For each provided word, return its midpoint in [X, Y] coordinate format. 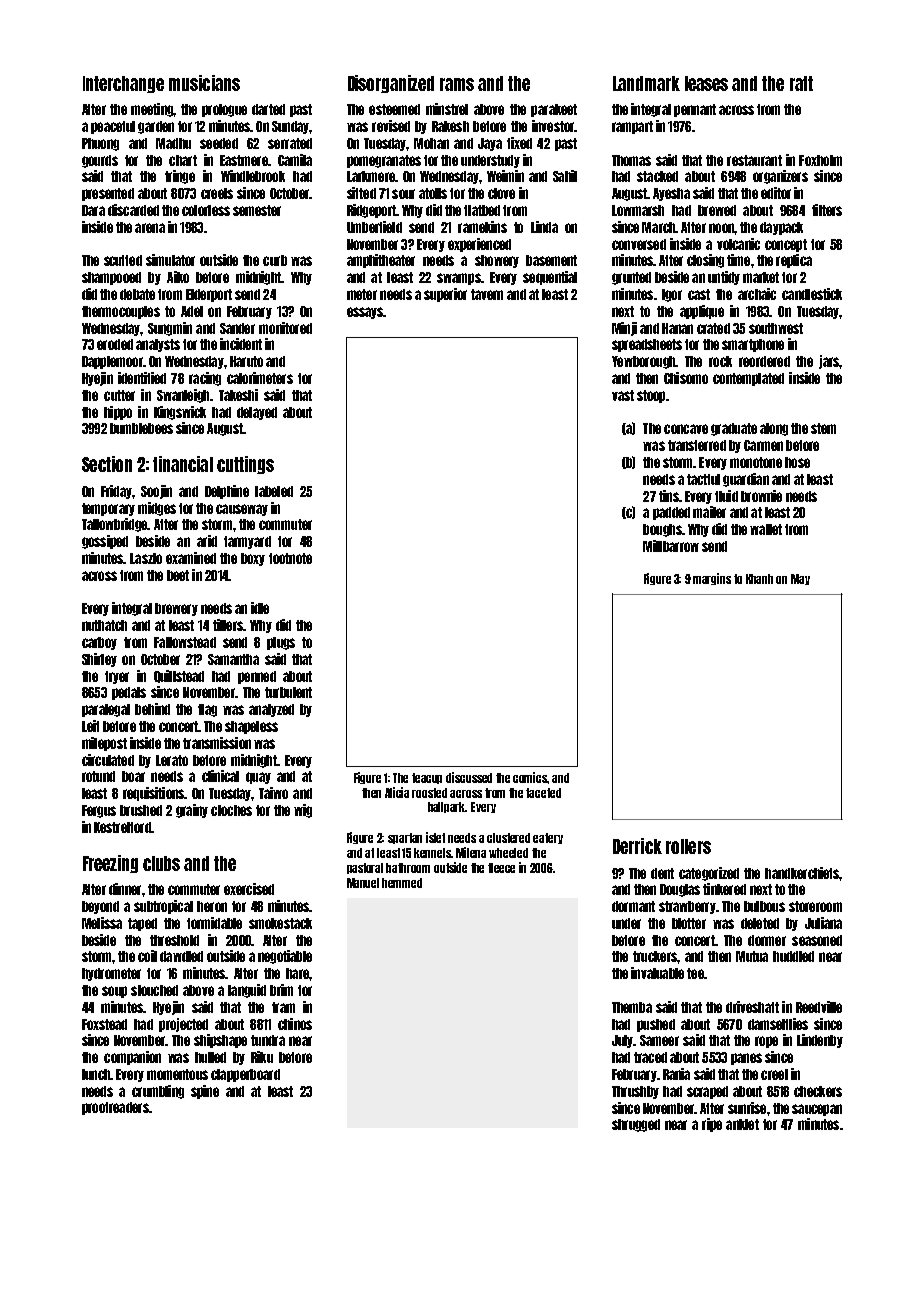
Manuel [363, 883]
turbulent [288, 692]
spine [205, 1092]
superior [445, 295]
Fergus [99, 811]
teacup [427, 778]
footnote [290, 558]
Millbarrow [671, 546]
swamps [459, 279]
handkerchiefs [802, 873]
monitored [285, 328]
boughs [662, 530]
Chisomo [686, 378]
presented [108, 194]
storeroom [815, 906]
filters [827, 210]
